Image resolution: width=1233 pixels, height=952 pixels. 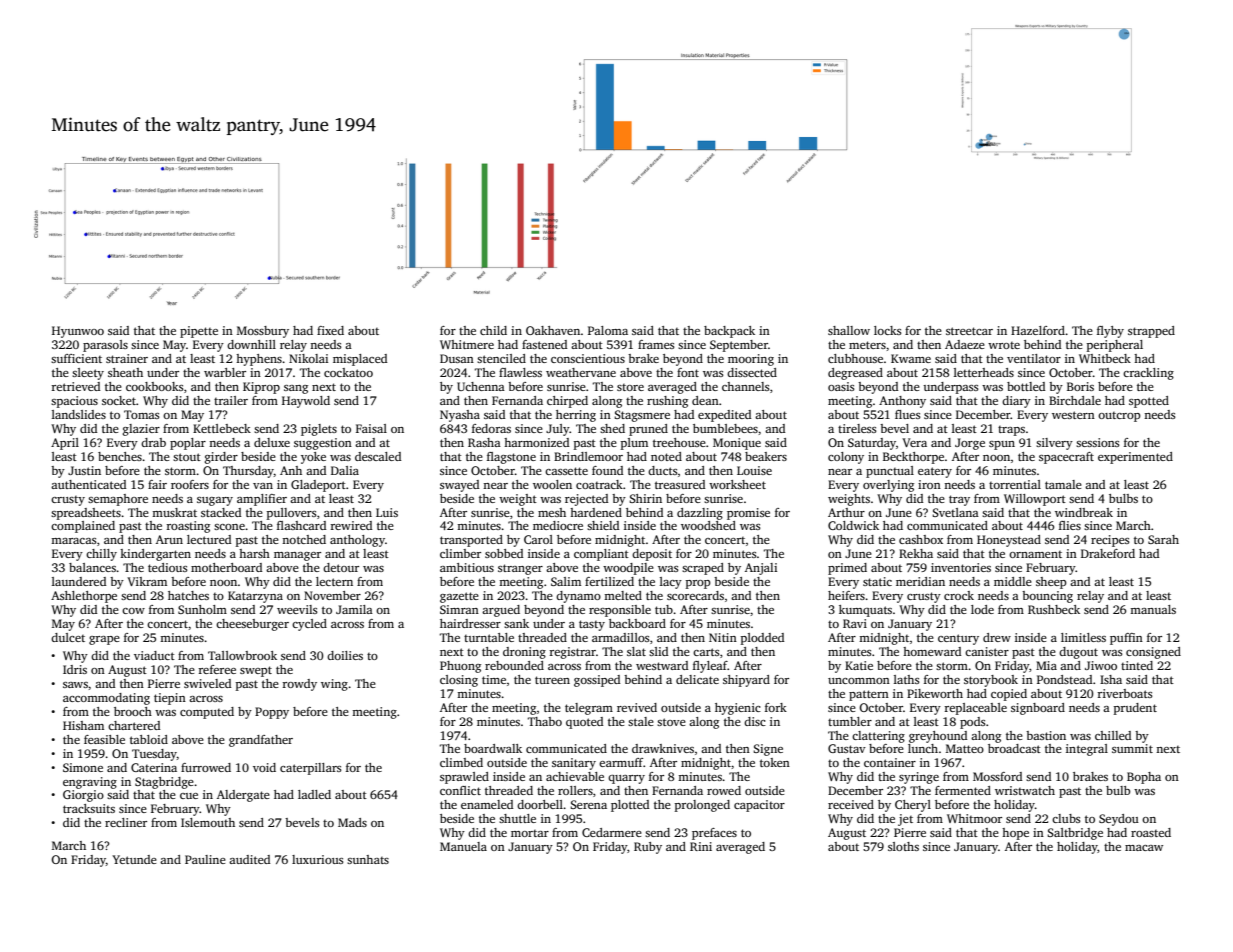 What do you see at coordinates (78, 332) in the screenshot?
I see `Hyunwoo` at bounding box center [78, 332].
